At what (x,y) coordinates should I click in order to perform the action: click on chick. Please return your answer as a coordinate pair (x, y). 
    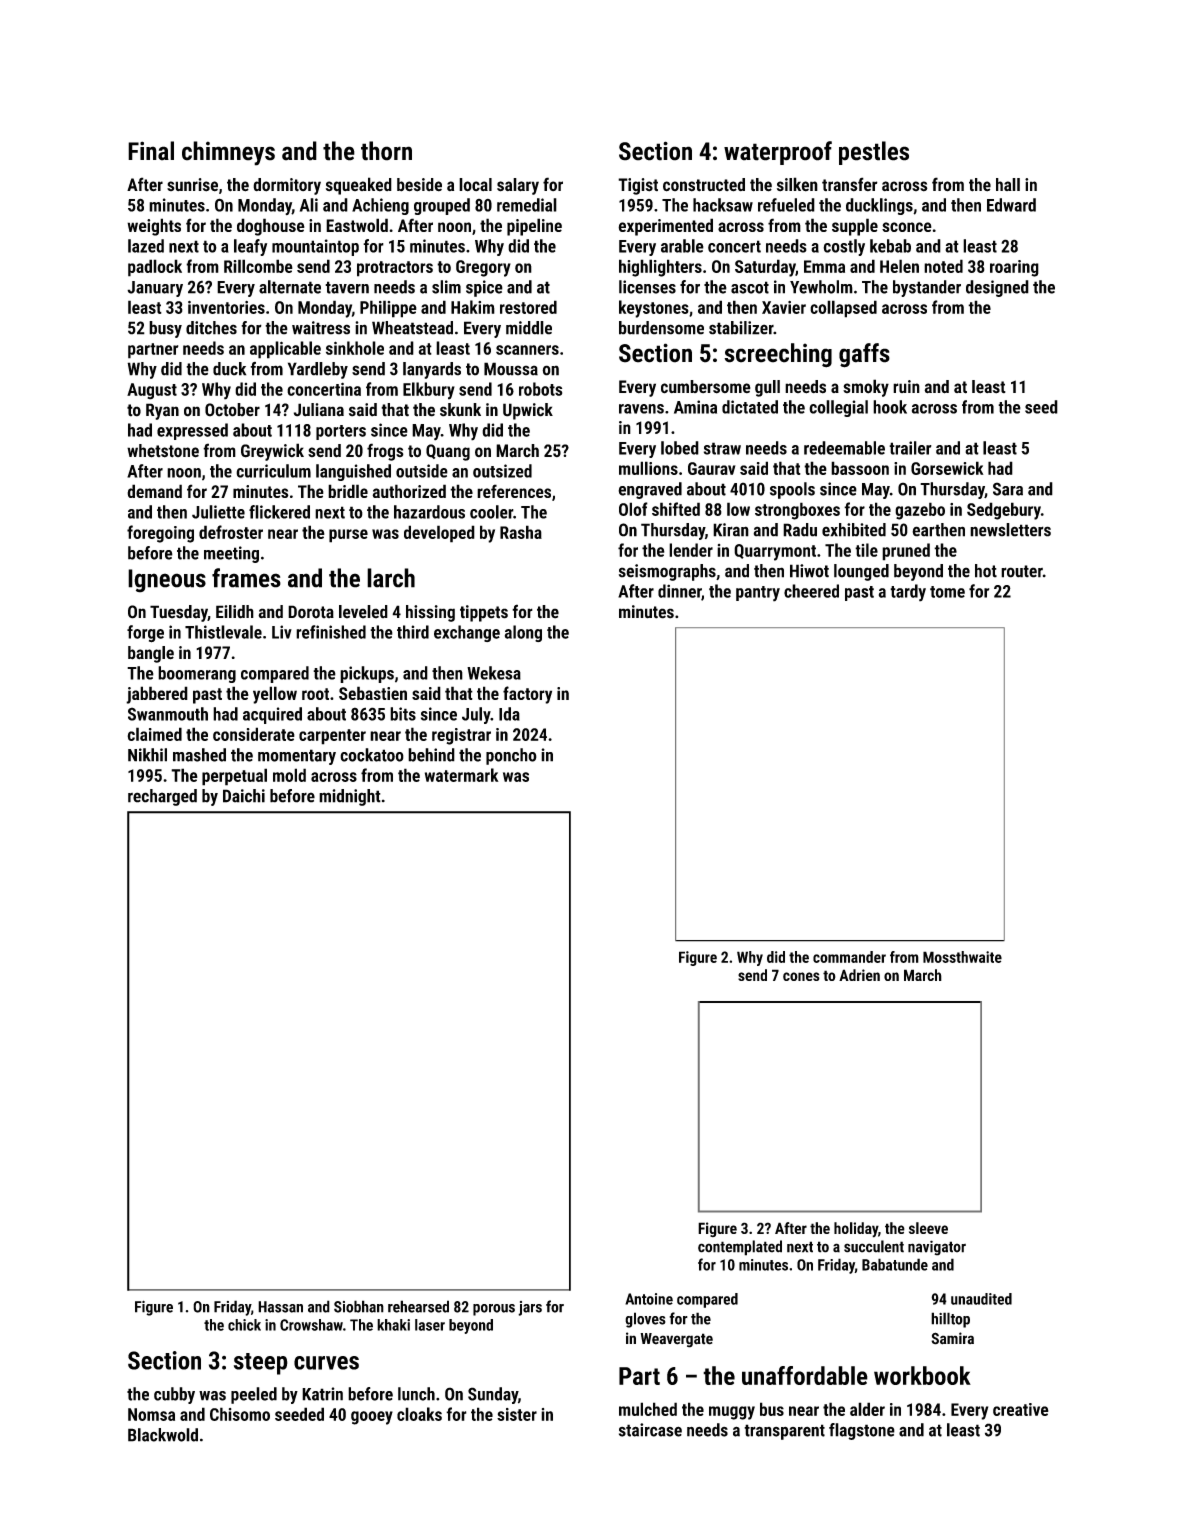
    Looking at the image, I should click on (244, 1325).
